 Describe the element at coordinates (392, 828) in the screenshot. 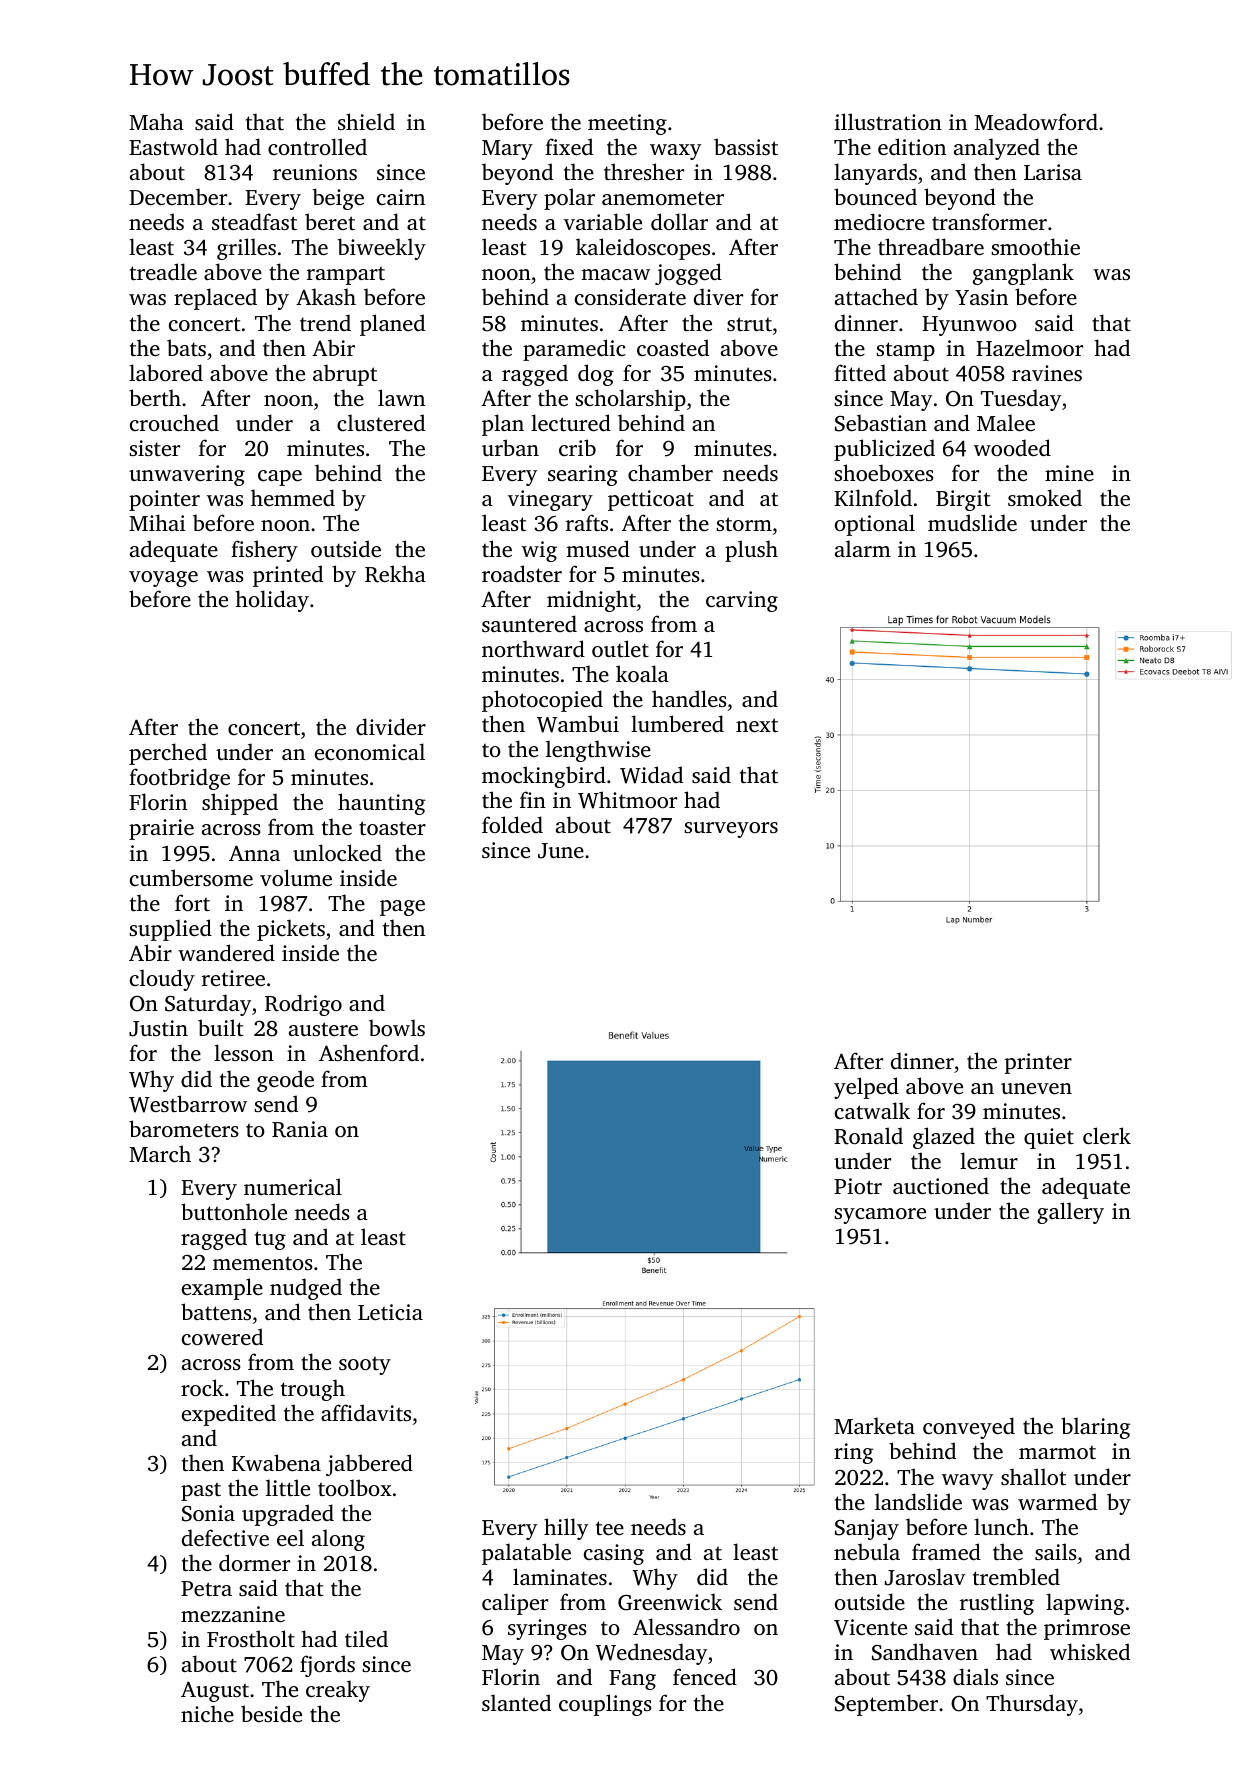

I see `toaster` at that location.
